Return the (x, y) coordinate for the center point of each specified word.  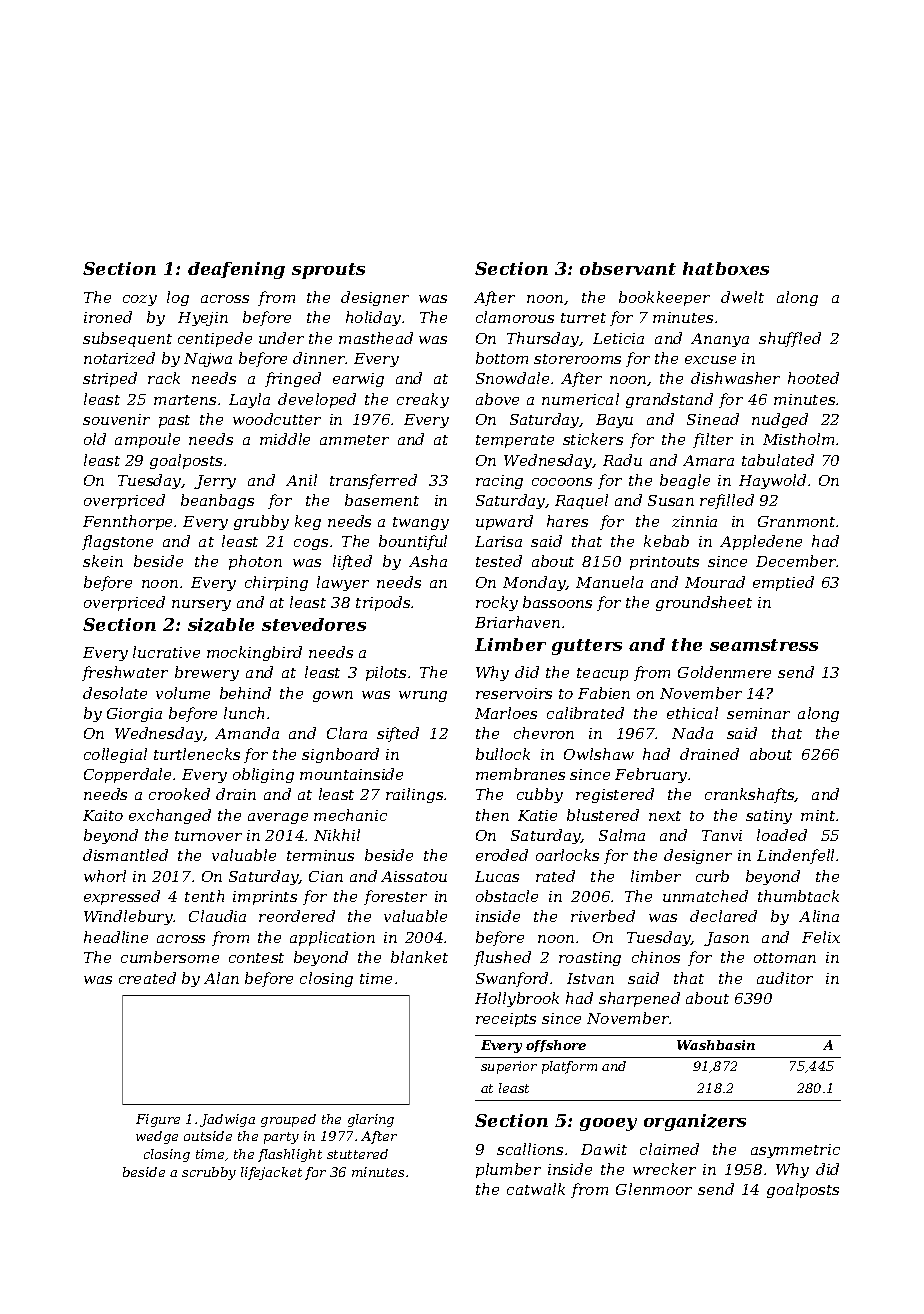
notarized (119, 358)
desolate (115, 693)
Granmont (797, 521)
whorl (105, 876)
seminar (758, 713)
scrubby (209, 1173)
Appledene (761, 542)
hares (567, 521)
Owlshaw (599, 754)
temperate (515, 441)
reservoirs (514, 693)
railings (414, 795)
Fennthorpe (127, 522)
